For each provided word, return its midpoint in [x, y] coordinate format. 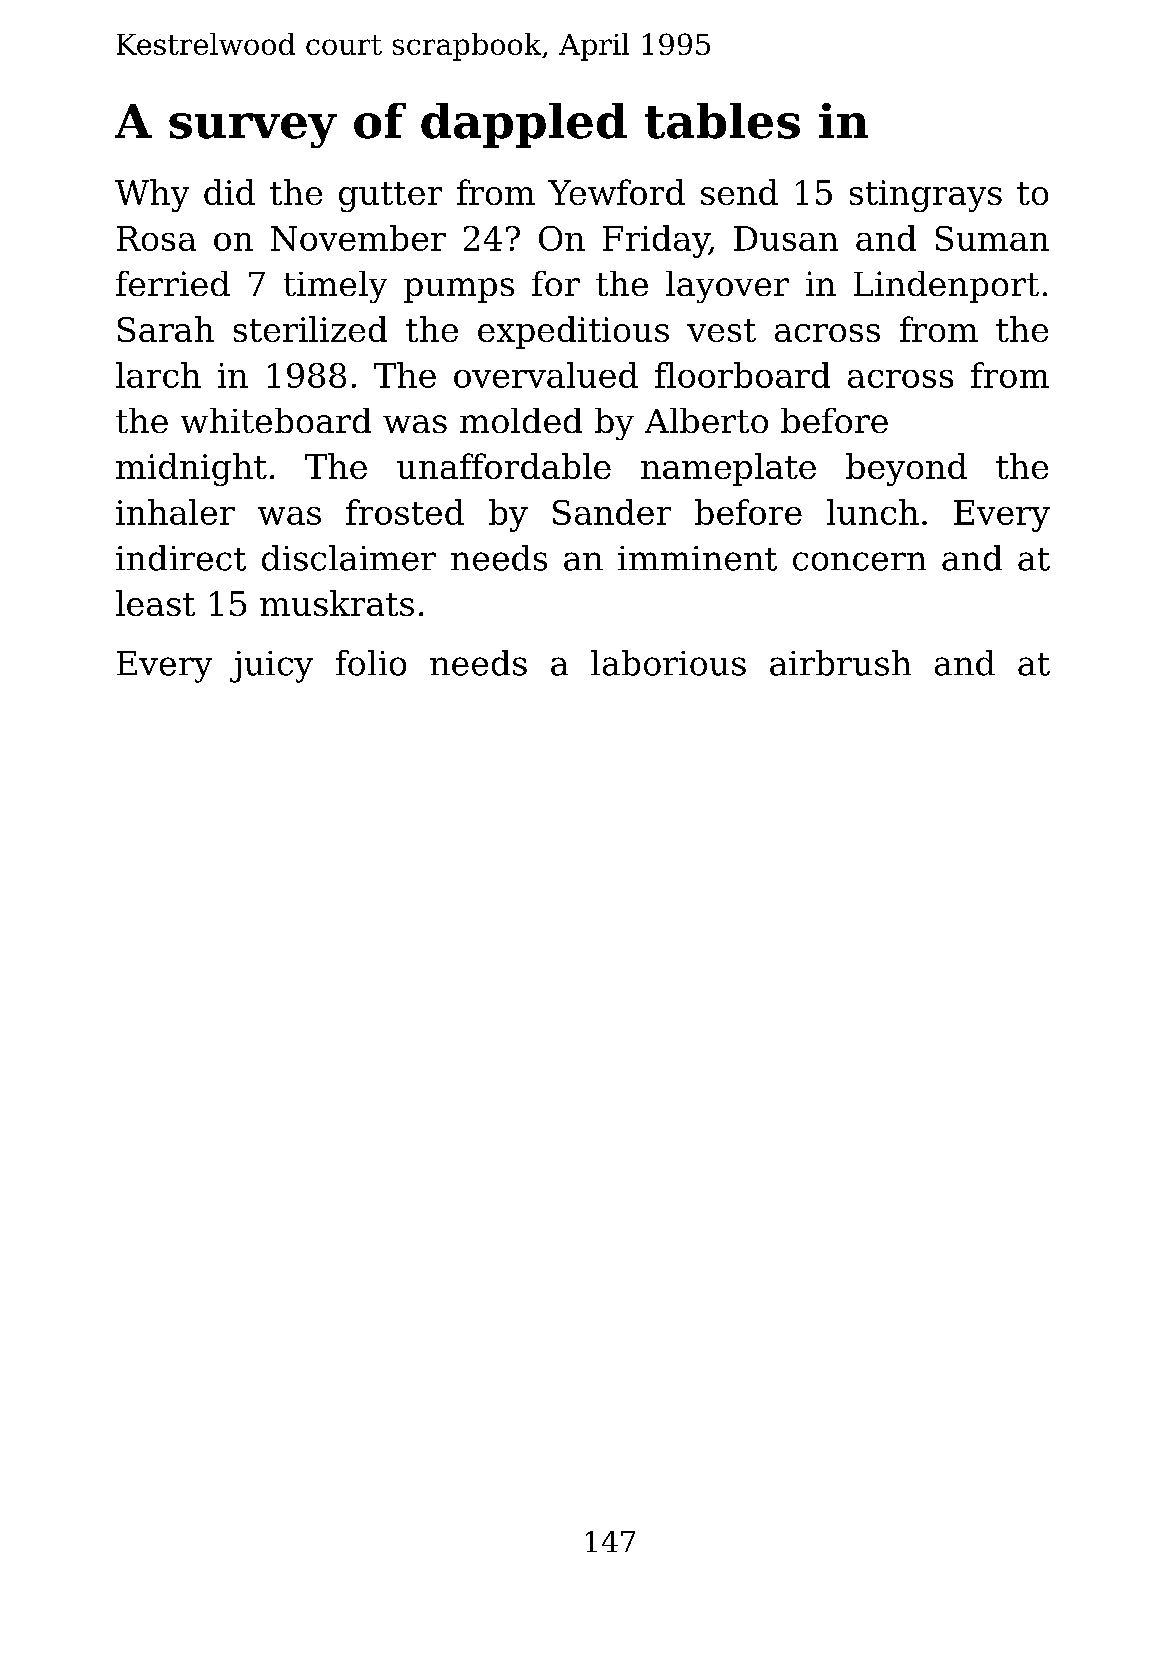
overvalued [546, 375]
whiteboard [276, 420]
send [739, 192]
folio [371, 663]
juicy [271, 667]
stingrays [926, 196]
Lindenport [946, 287]
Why [152, 195]
